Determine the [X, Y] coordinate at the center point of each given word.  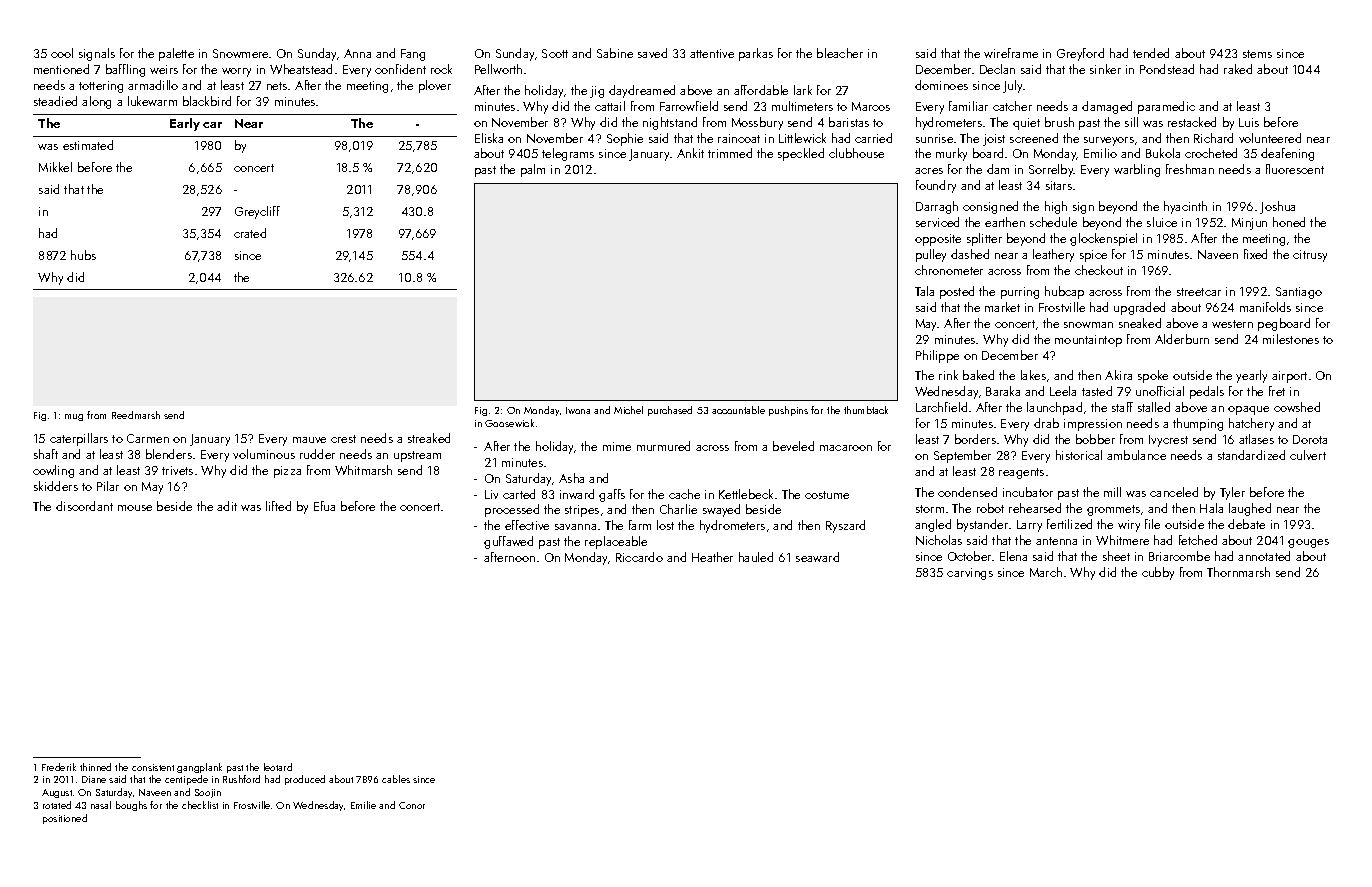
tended [1151, 53]
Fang [413, 55]
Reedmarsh [136, 415]
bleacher [840, 53]
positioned [65, 819]
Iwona [578, 410]
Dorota [1310, 439]
